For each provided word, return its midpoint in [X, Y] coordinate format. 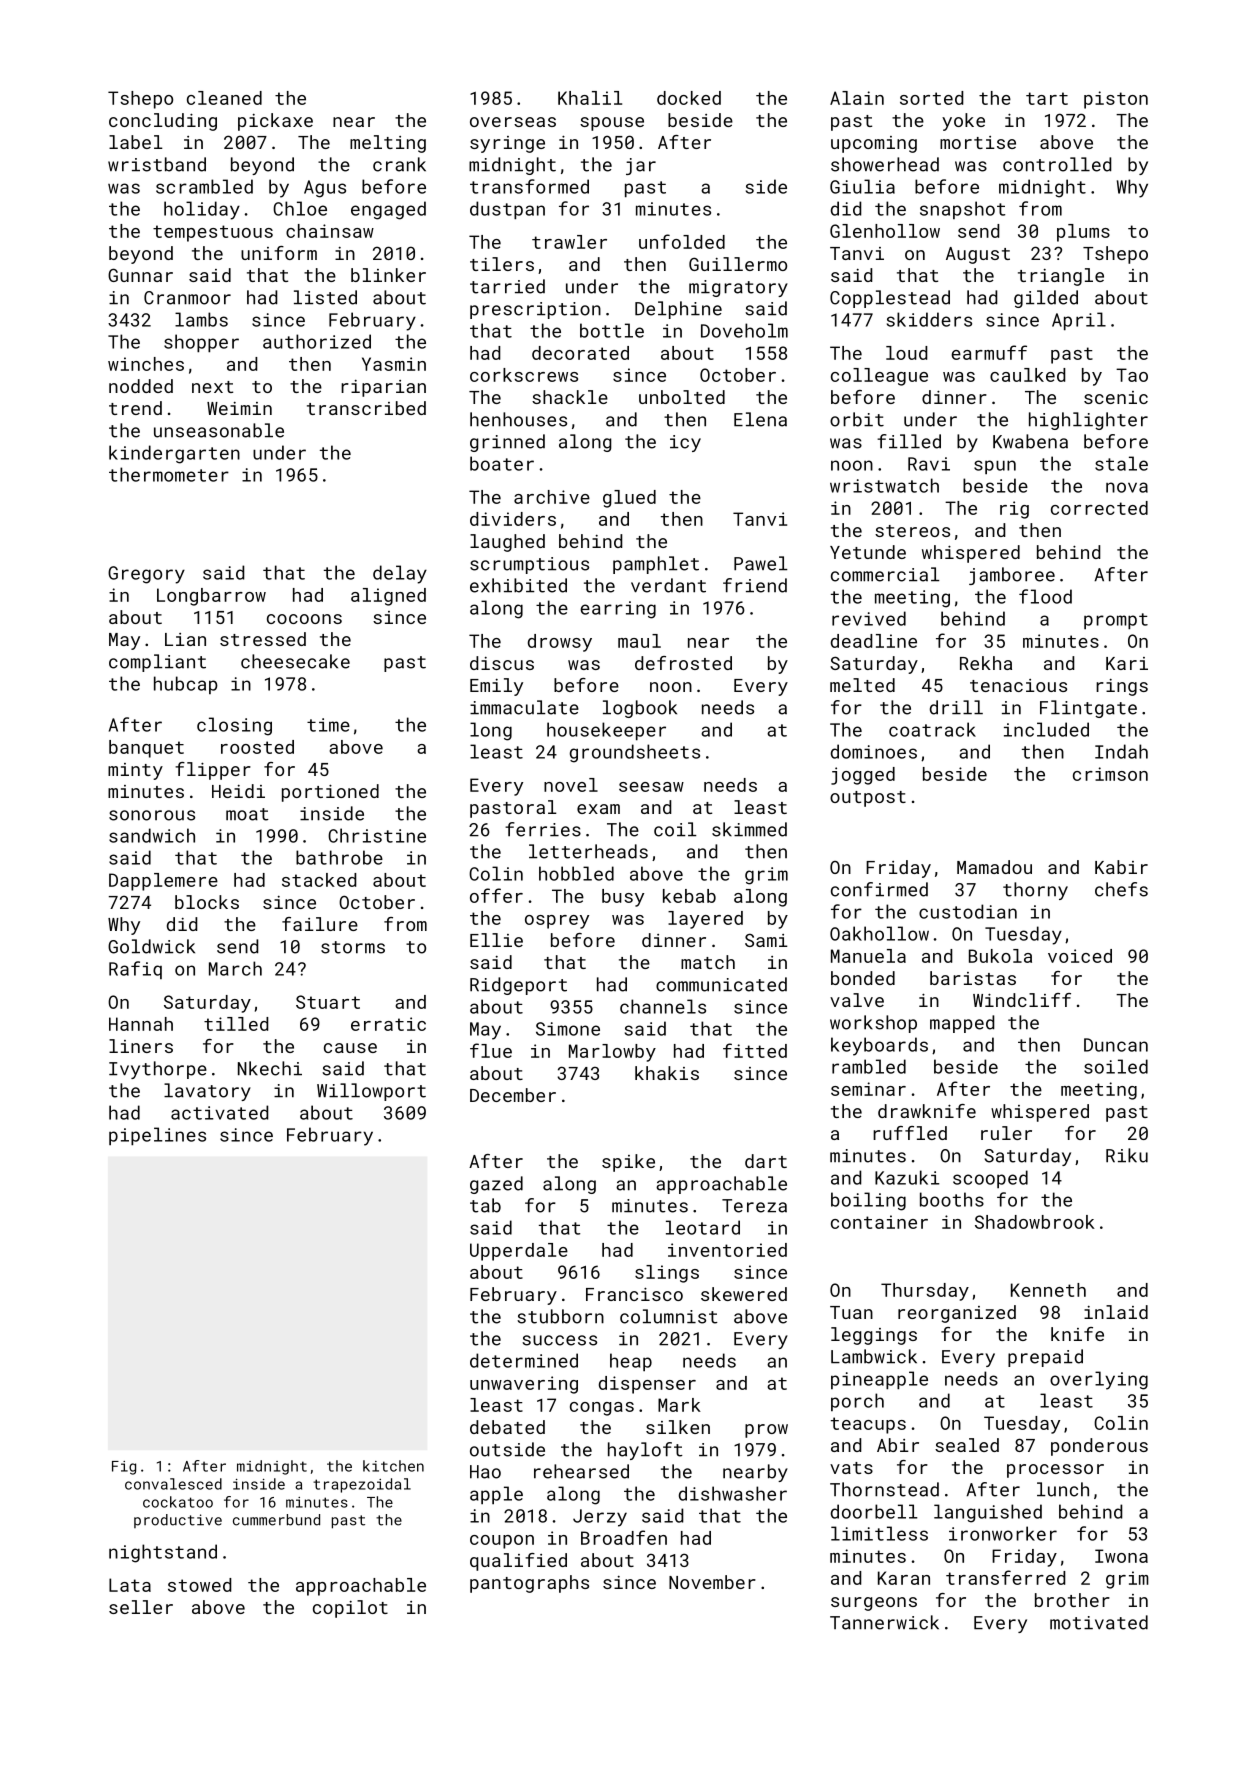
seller [141, 1607]
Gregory [146, 575]
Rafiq [135, 970]
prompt [1116, 621]
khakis [667, 1073]
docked [689, 98]
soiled [1116, 1066]
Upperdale [519, 1252]
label [136, 142]
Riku [1127, 1155]
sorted [931, 98]
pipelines [157, 1136]
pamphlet [656, 565]
